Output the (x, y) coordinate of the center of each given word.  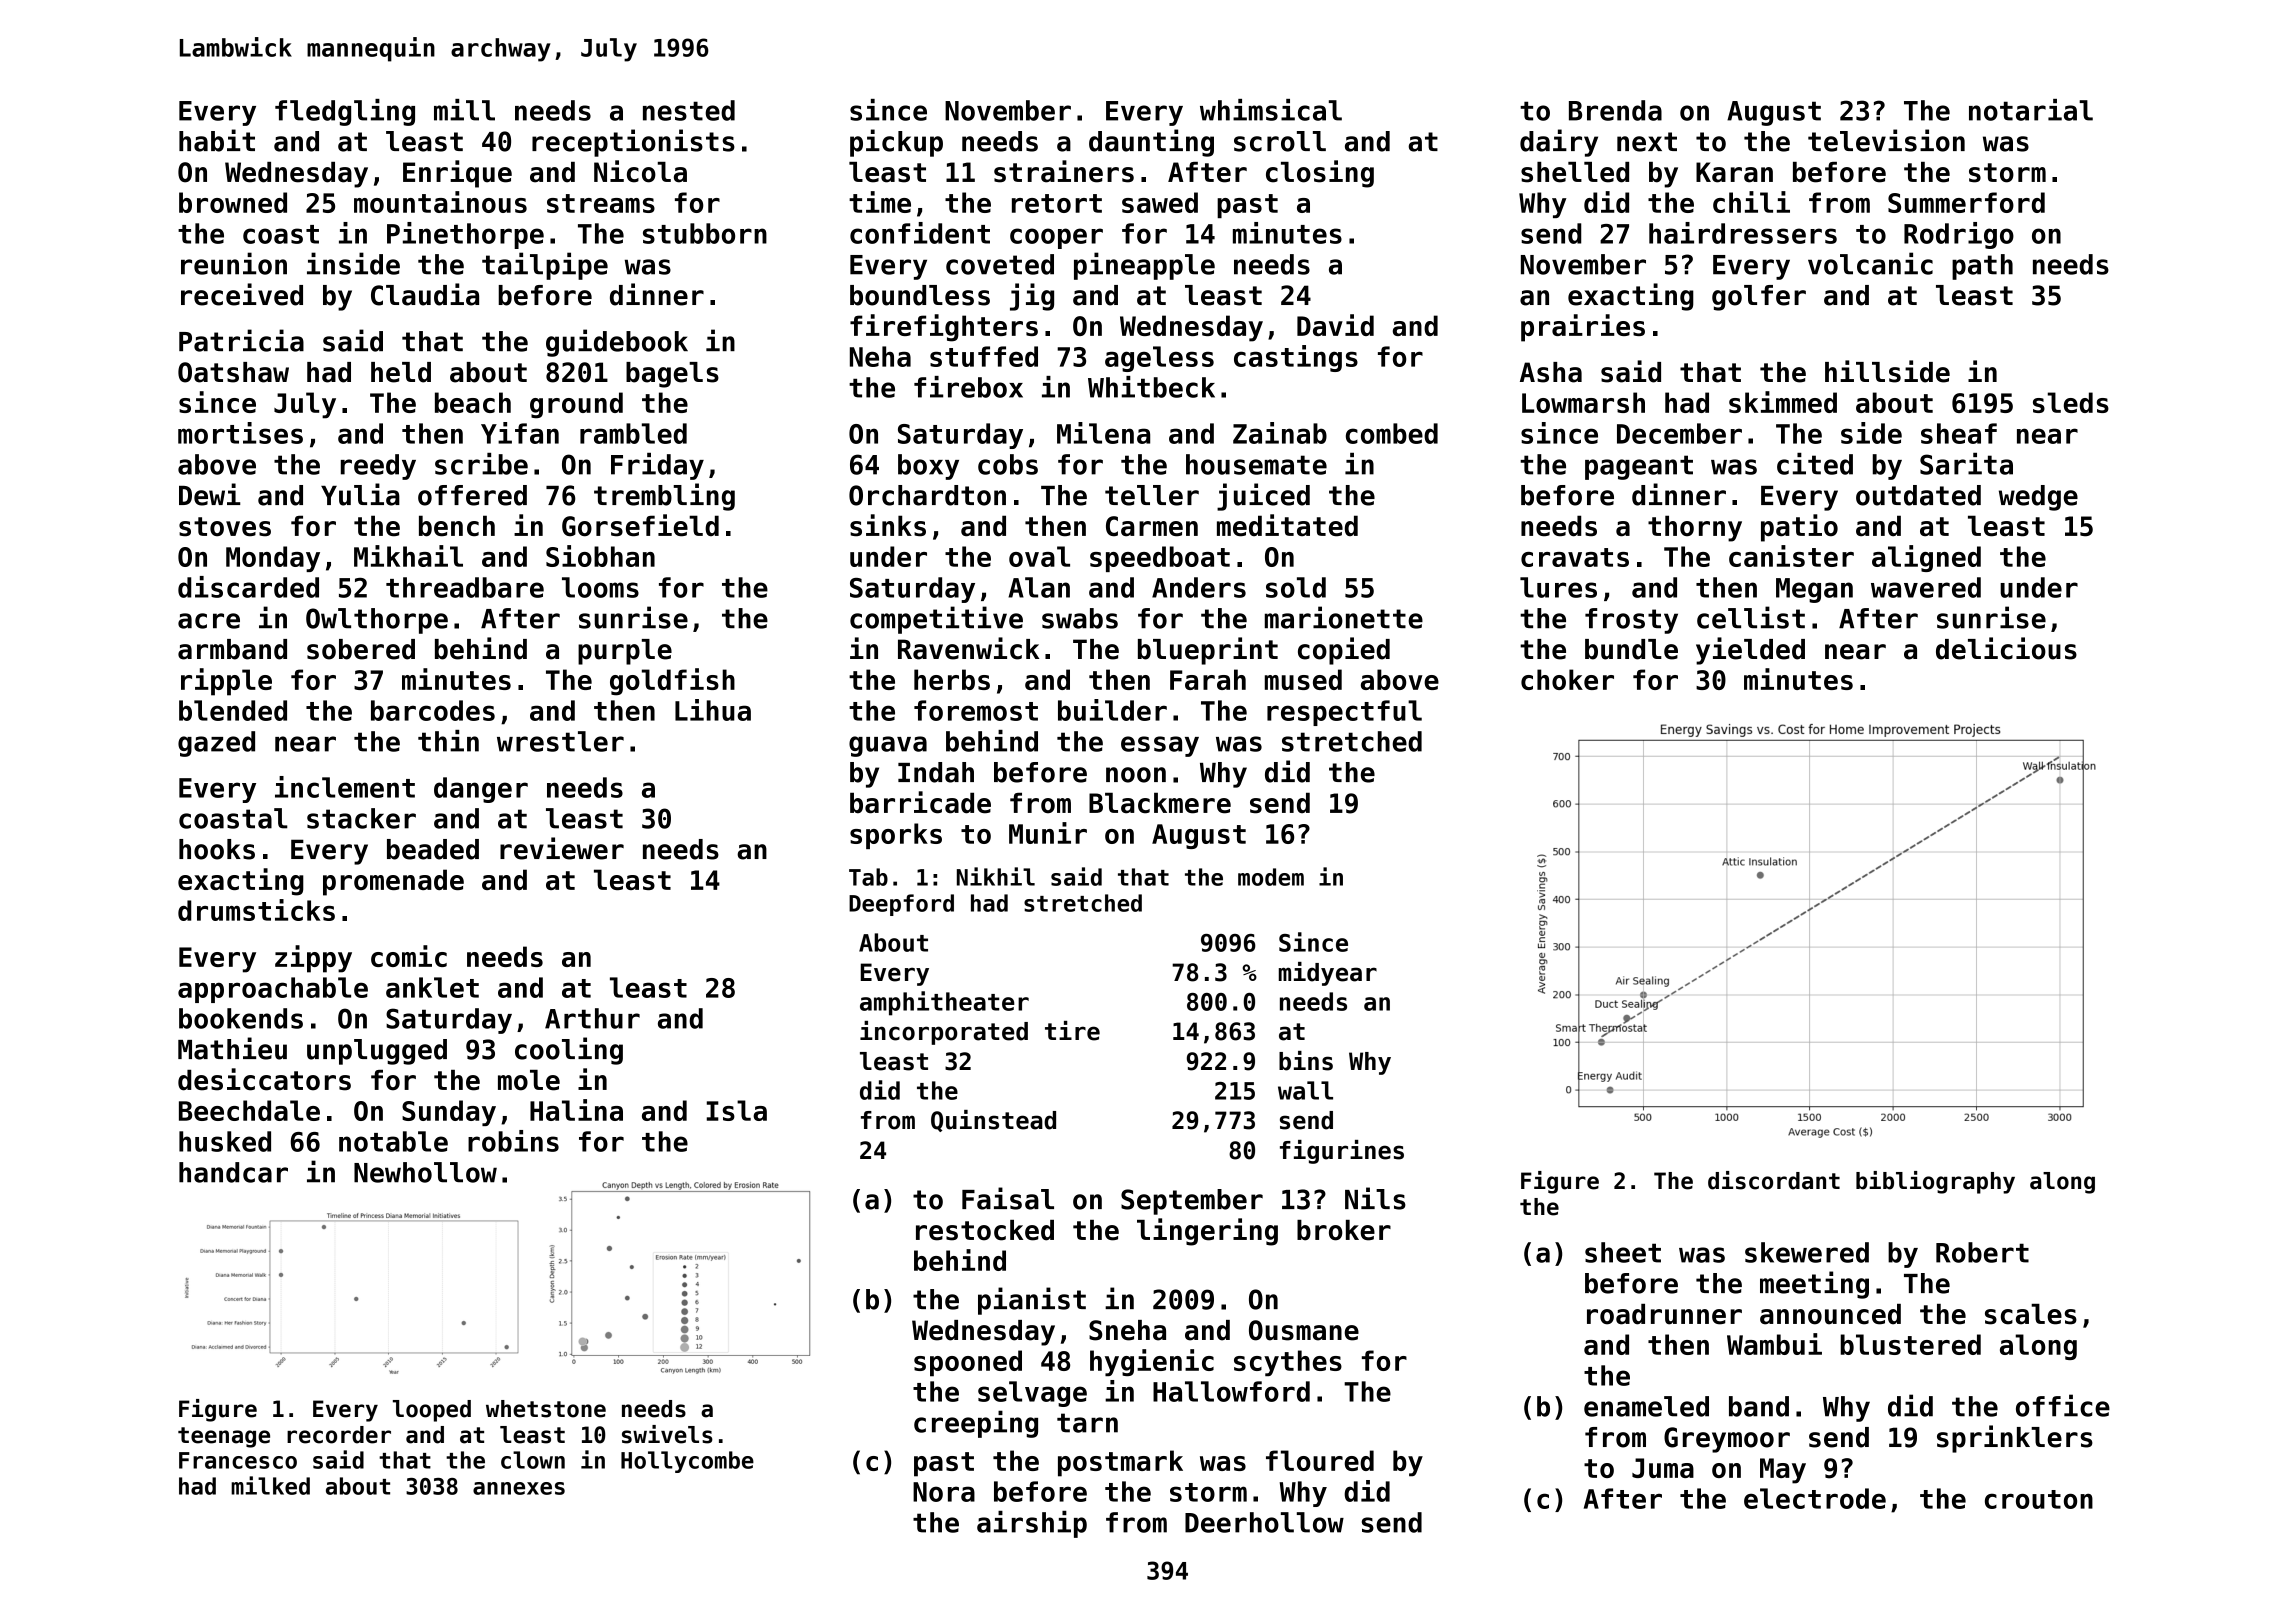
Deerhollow (1264, 1522)
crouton (2039, 1499)
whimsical (1271, 110)
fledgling (345, 112)
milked (270, 1485)
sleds (2071, 402)
